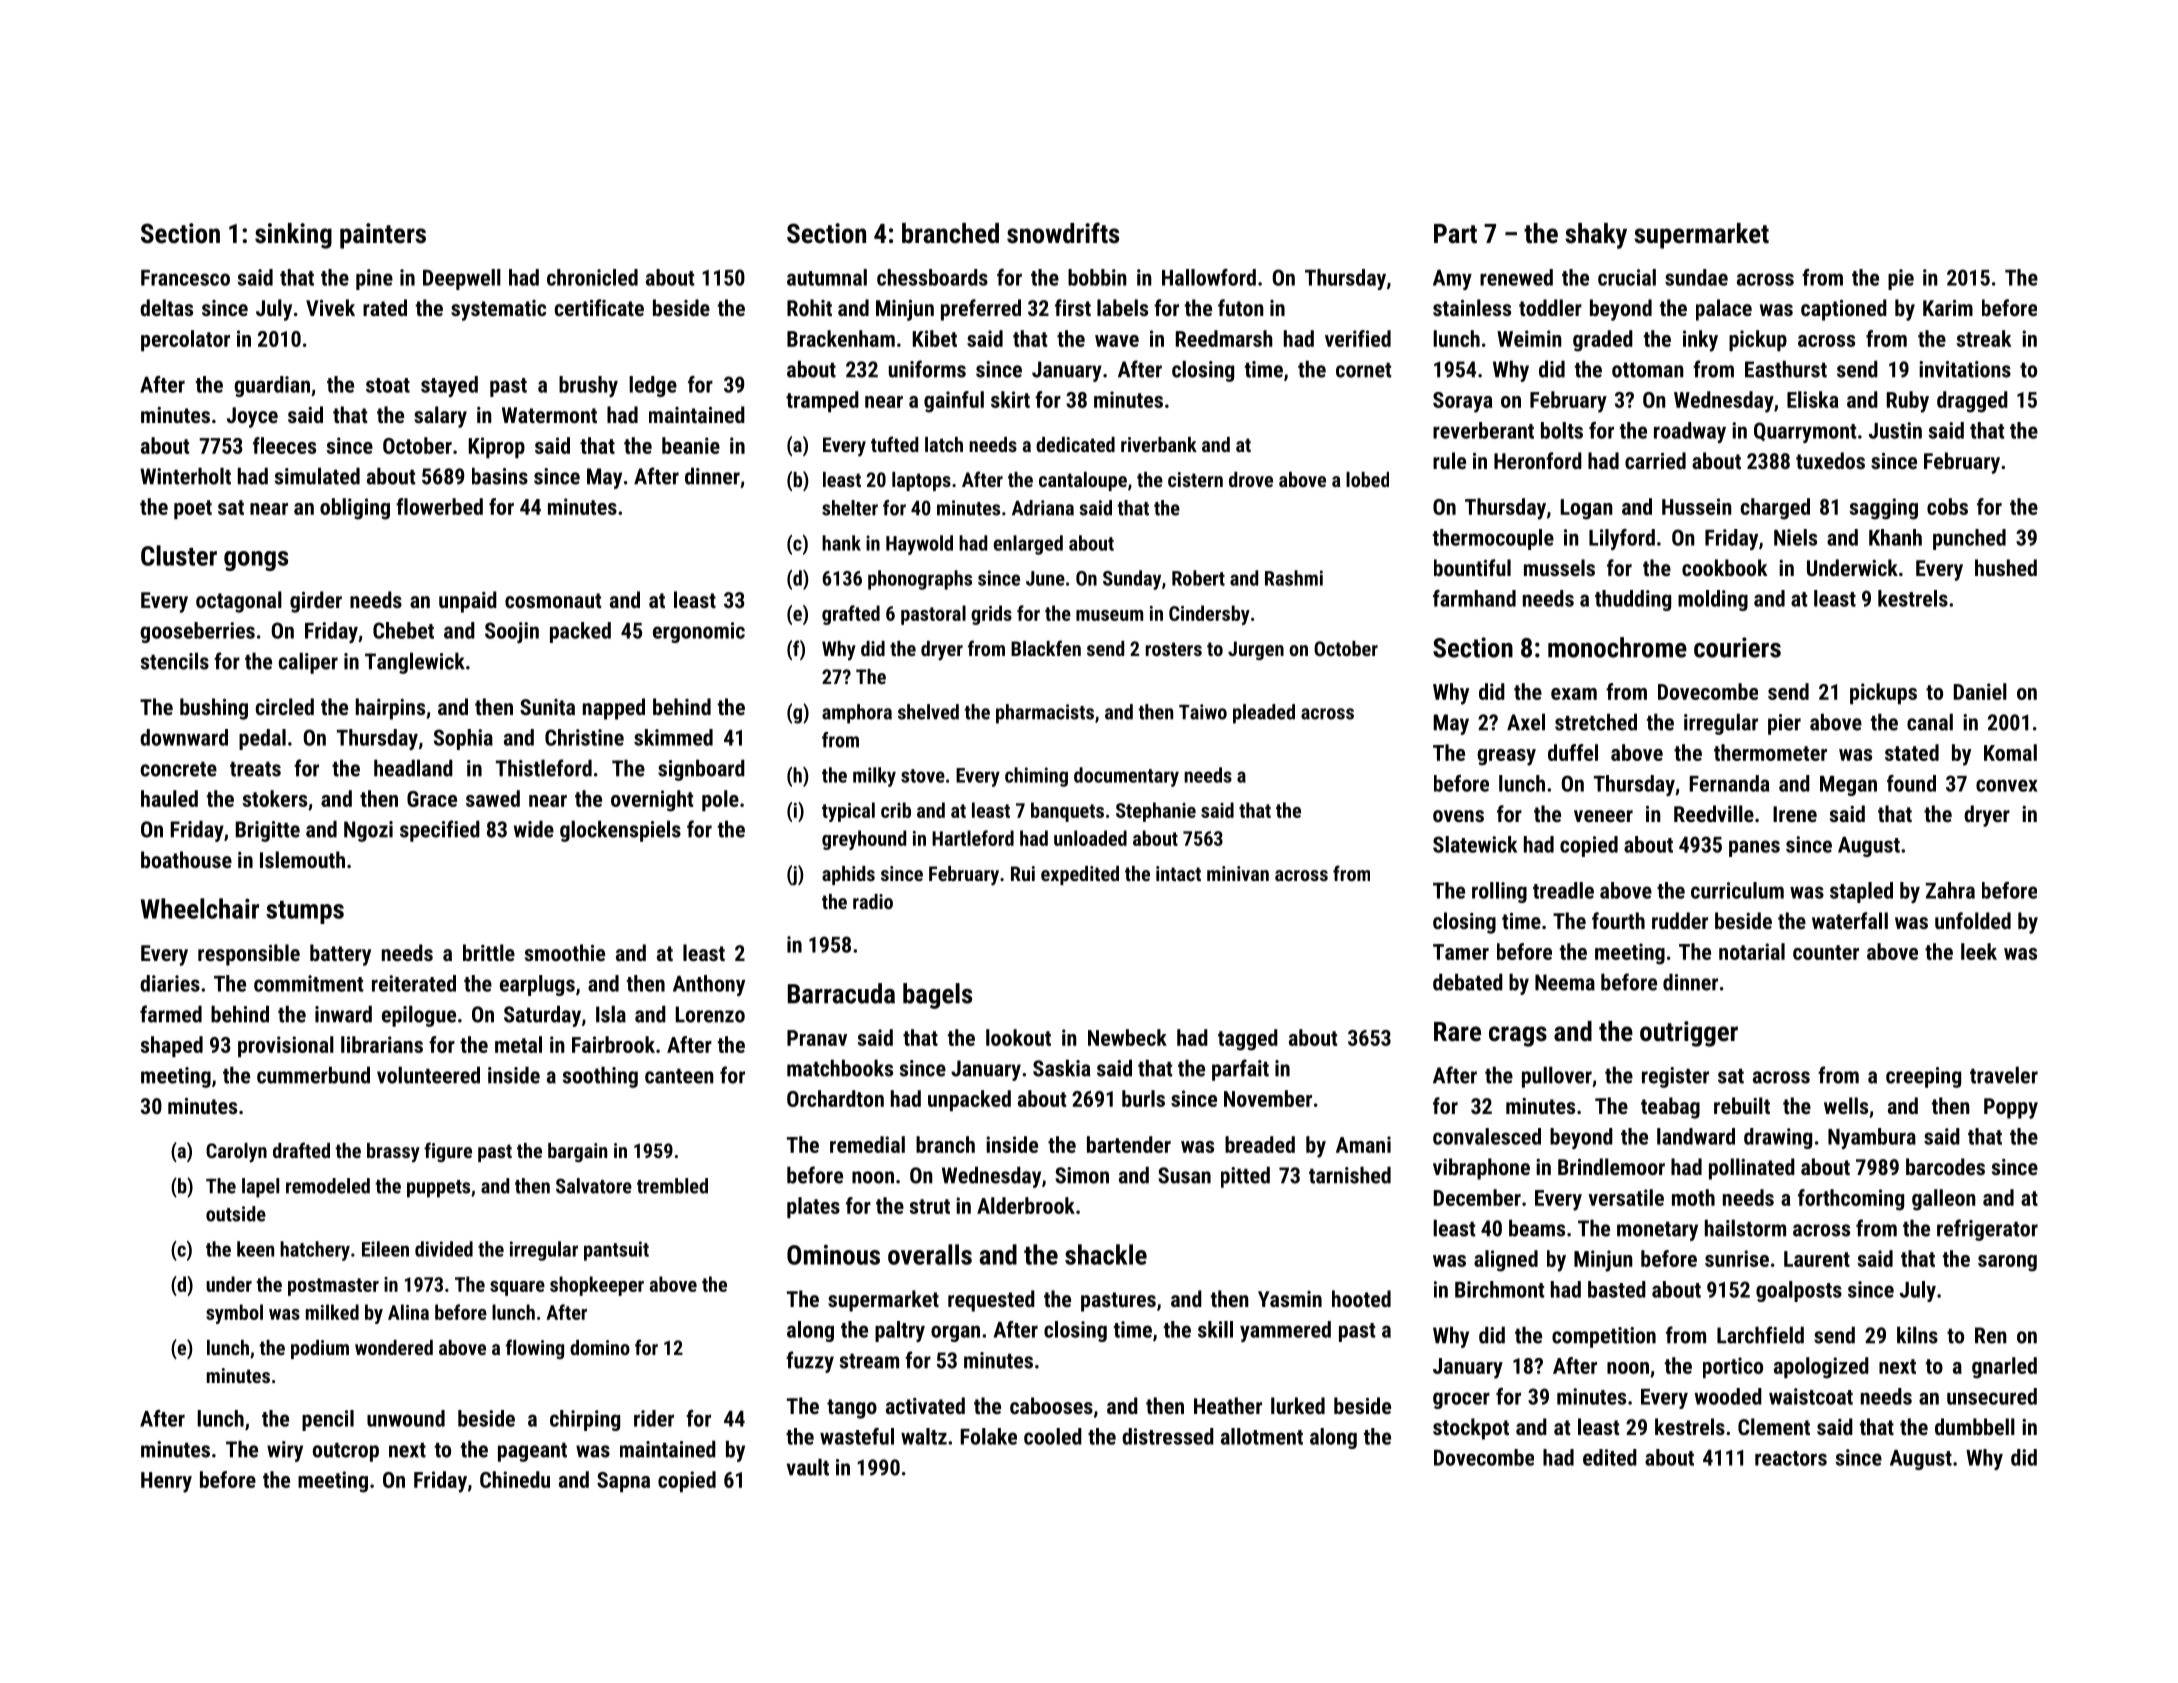  Describe the element at coordinates (1980, 691) in the screenshot. I see `Daniel` at that location.
